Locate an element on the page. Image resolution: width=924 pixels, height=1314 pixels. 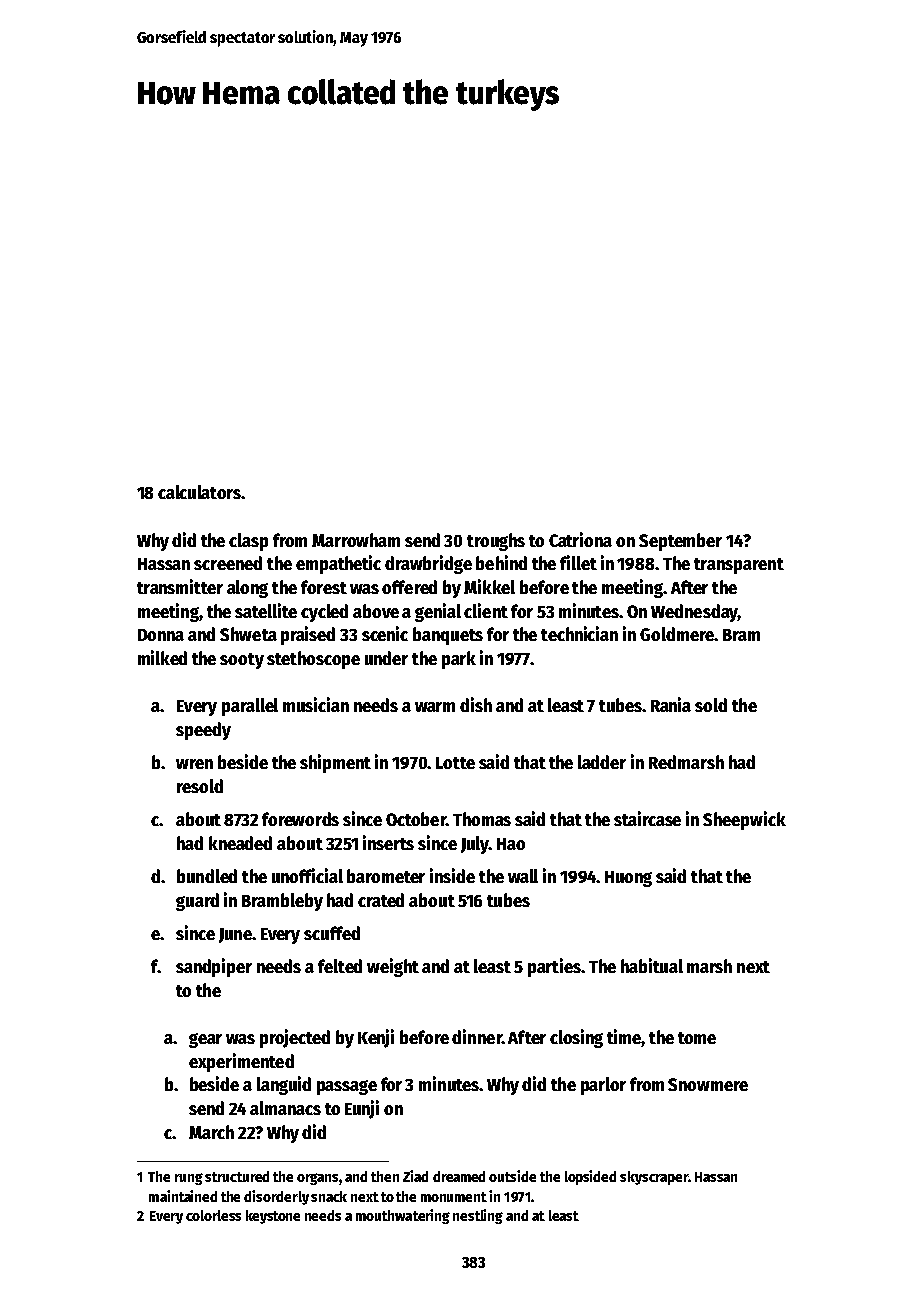
Shweta is located at coordinates (248, 634).
